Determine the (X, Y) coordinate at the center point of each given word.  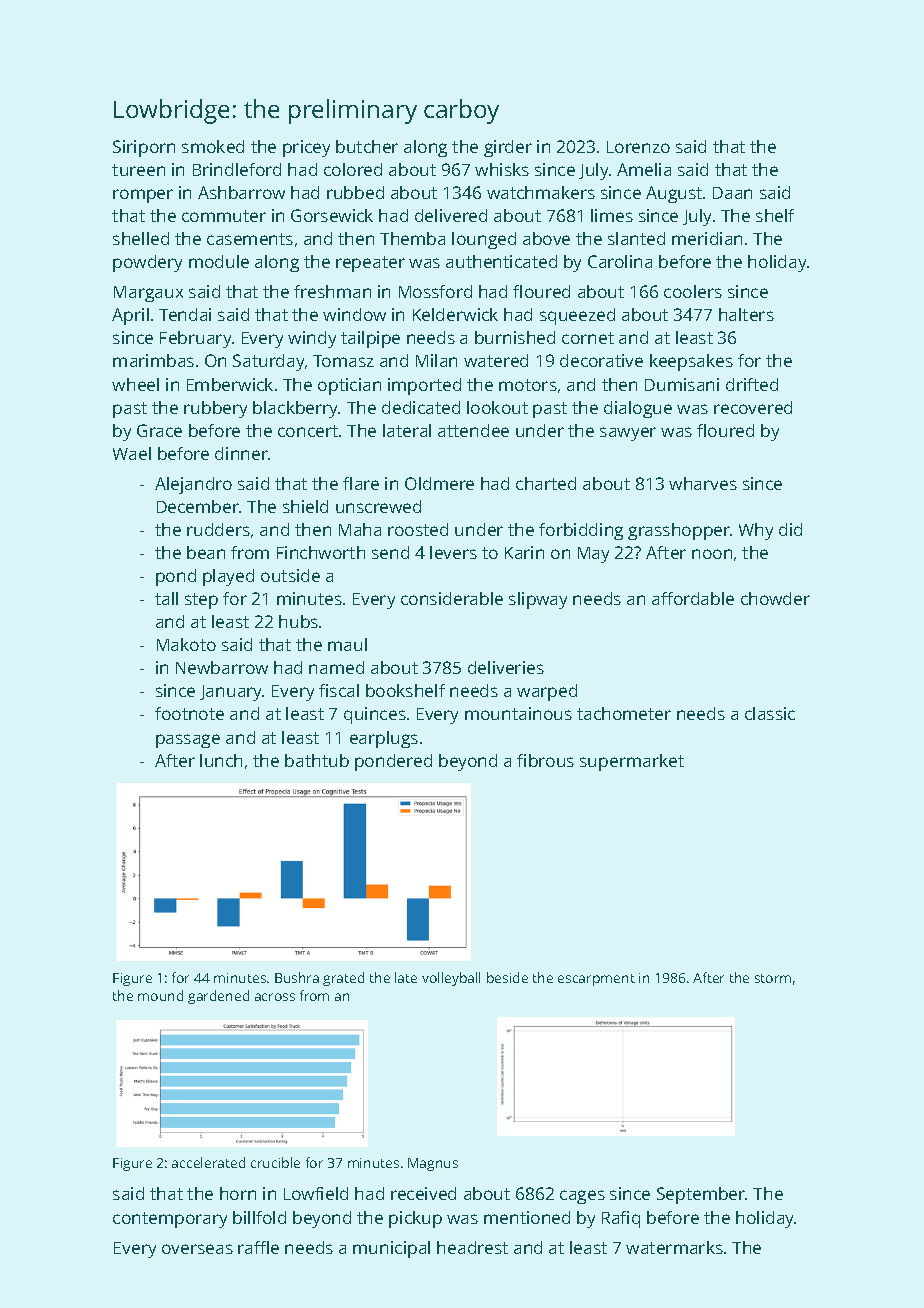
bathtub (317, 760)
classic (770, 713)
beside (507, 977)
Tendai (185, 314)
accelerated (208, 1162)
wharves (703, 483)
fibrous (545, 760)
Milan (436, 360)
